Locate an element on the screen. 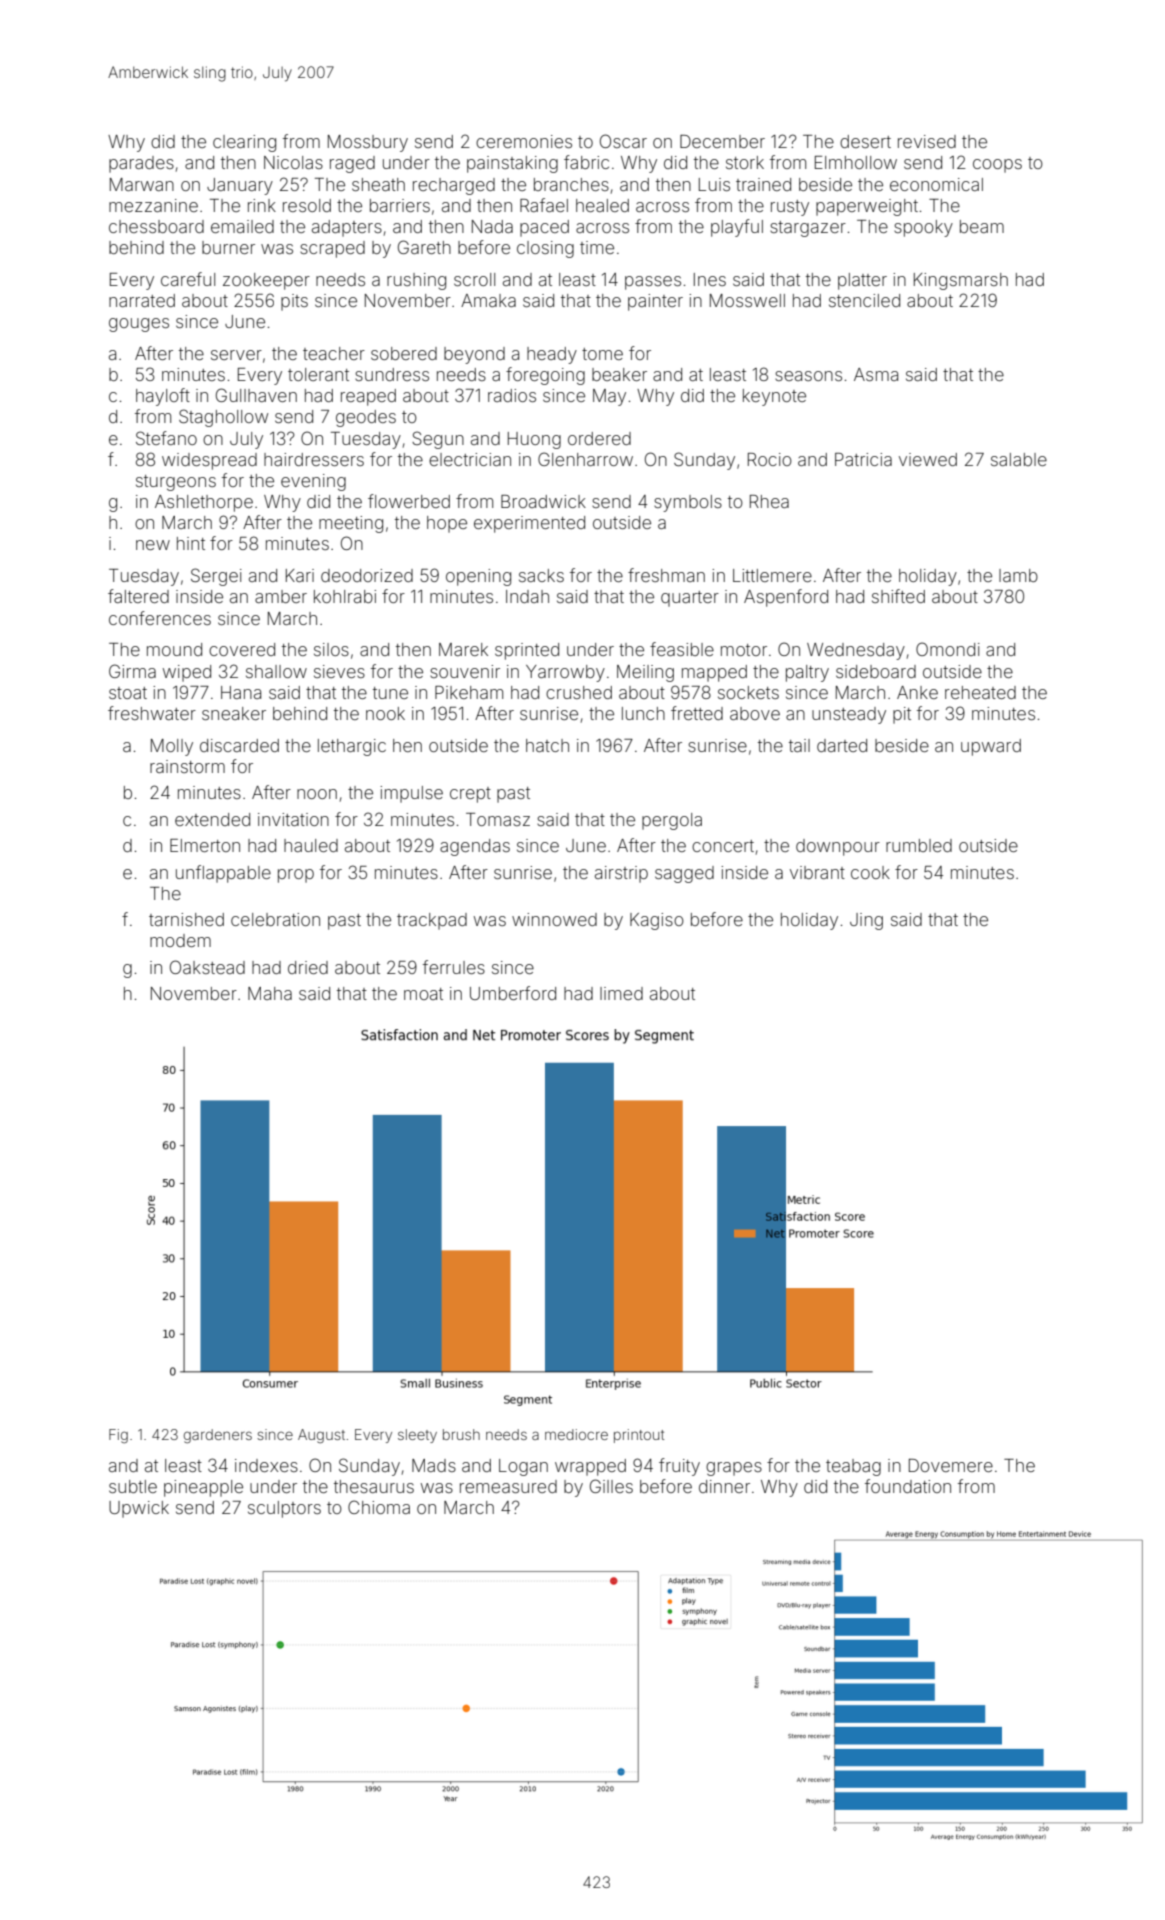 The image size is (1165, 1920). foundation is located at coordinates (908, 1486).
